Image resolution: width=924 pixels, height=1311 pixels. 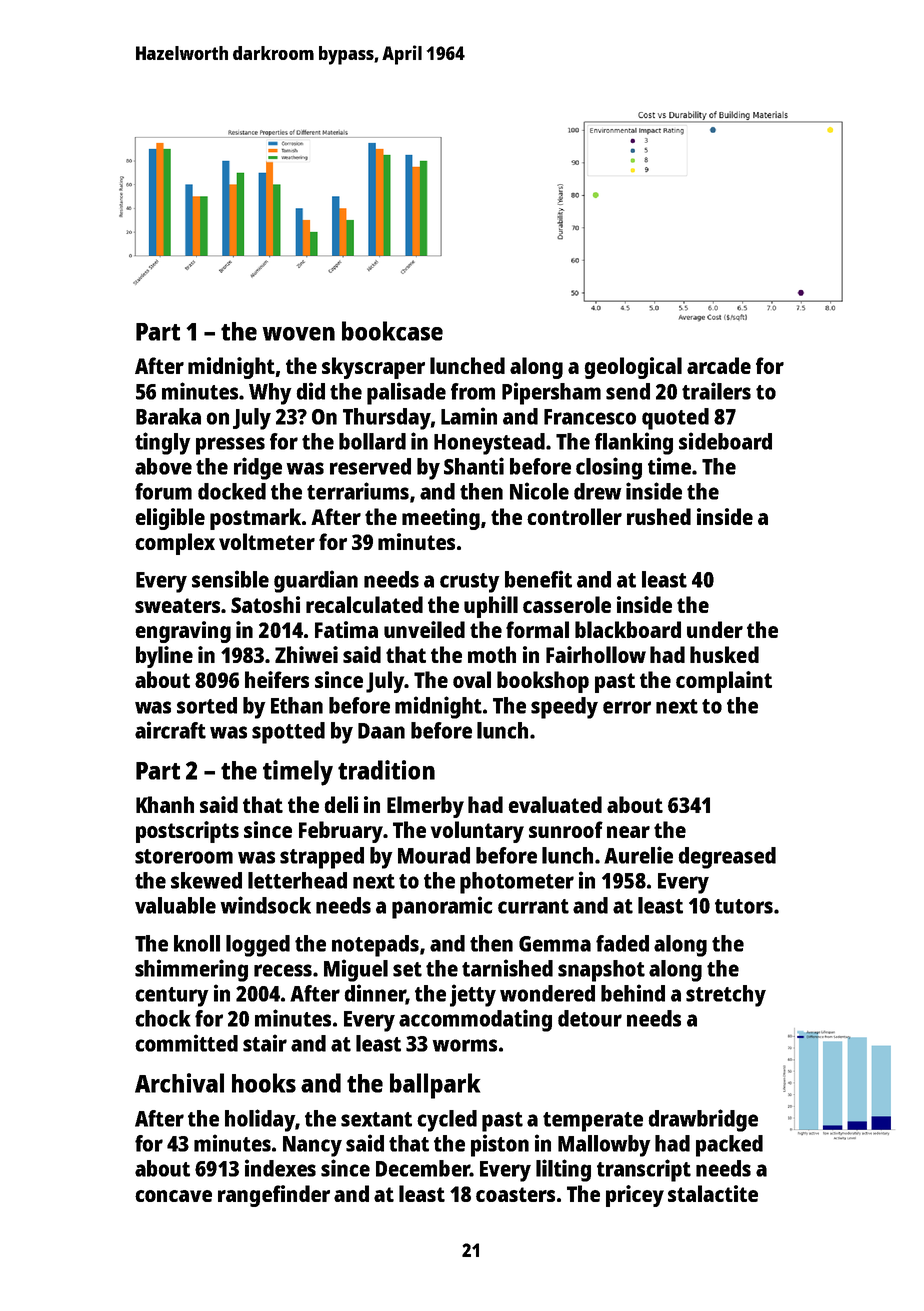 I want to click on heifers, so click(x=277, y=679).
